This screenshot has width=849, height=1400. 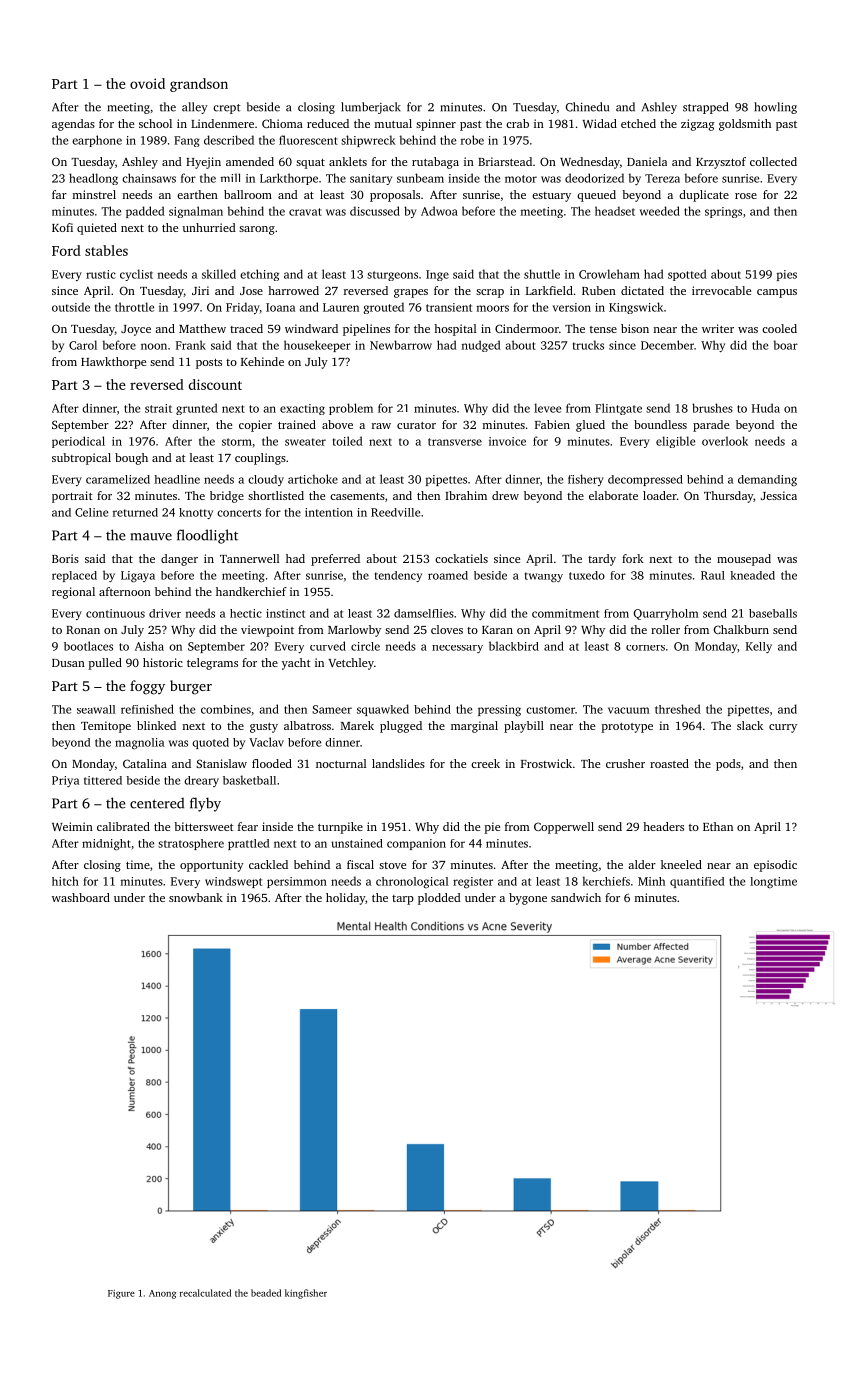 I want to click on quantified, so click(x=697, y=882).
